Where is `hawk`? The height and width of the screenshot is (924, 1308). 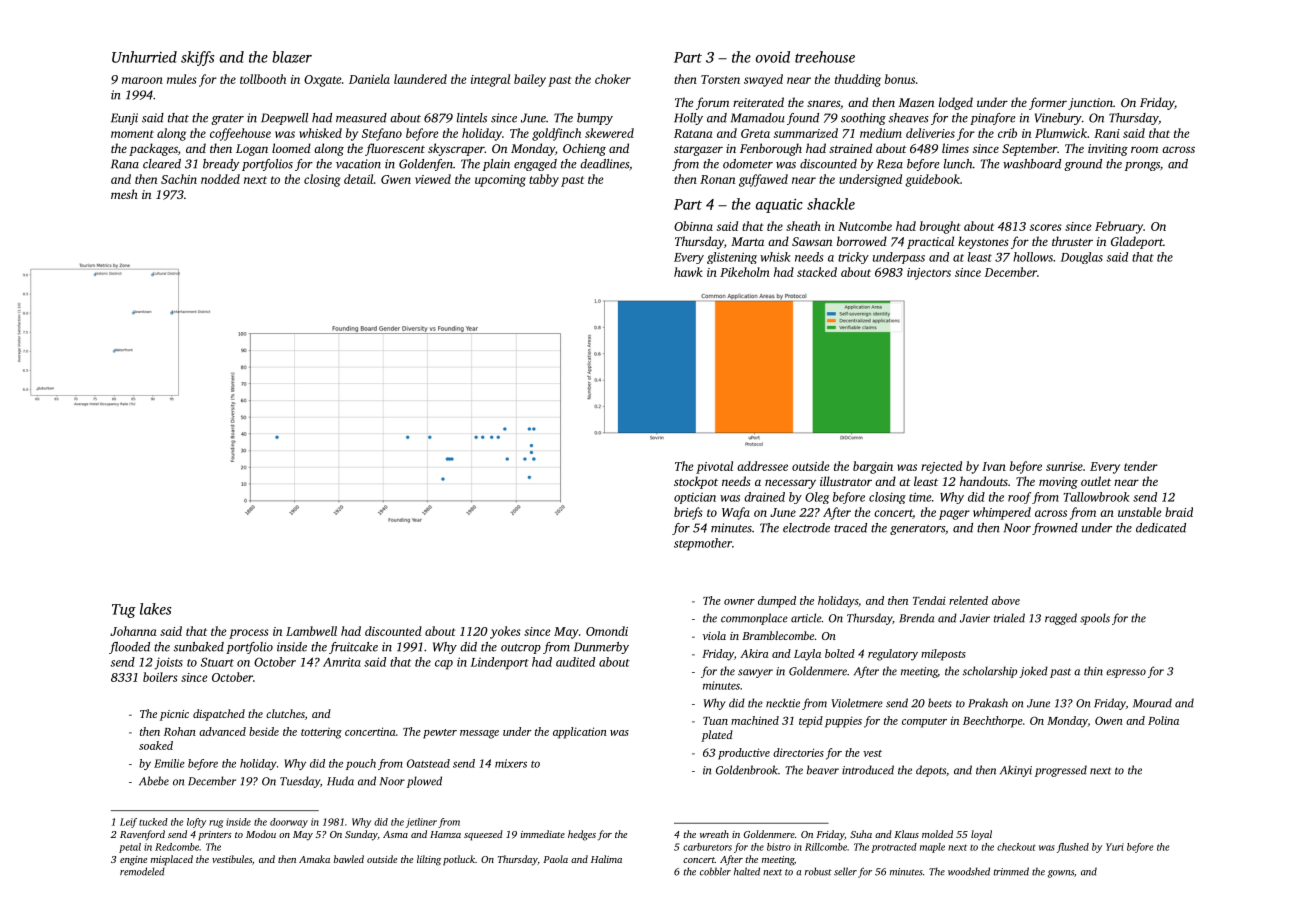 hawk is located at coordinates (688, 272).
